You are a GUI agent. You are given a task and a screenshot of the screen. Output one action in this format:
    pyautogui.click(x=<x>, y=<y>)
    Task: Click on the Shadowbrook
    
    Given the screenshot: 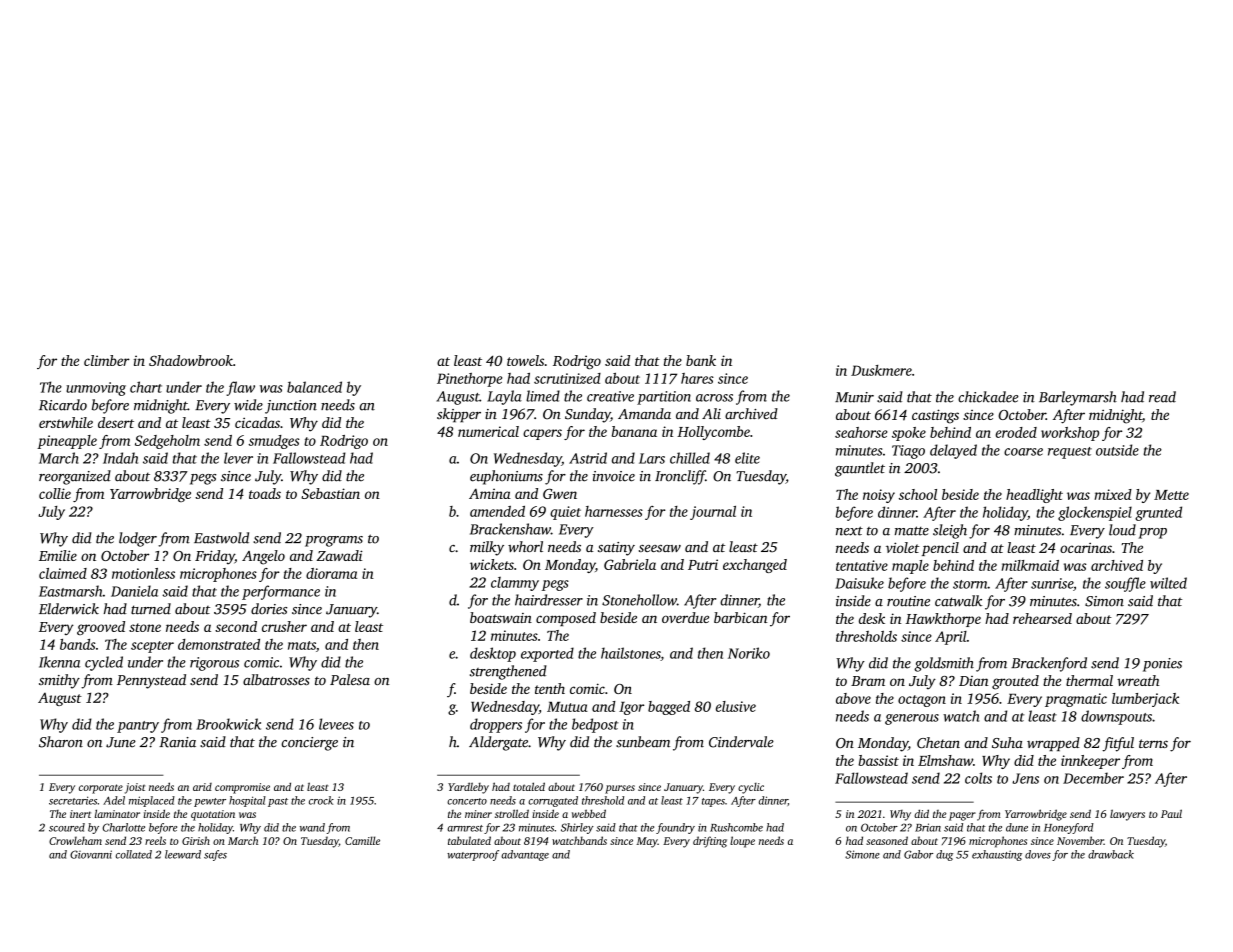 What is the action you would take?
    pyautogui.click(x=191, y=360)
